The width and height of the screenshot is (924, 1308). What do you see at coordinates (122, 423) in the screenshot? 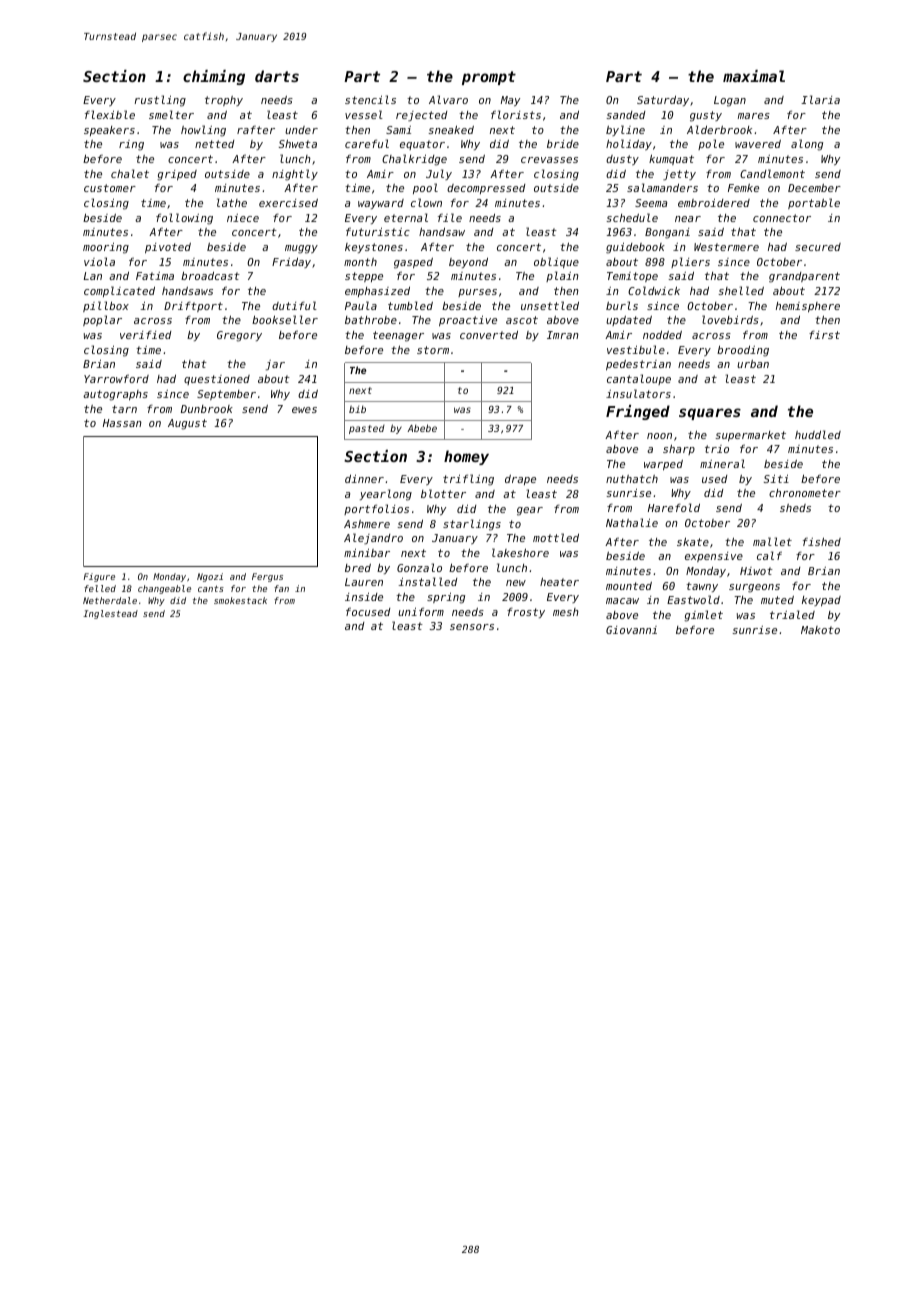
I see `Hassan` at bounding box center [122, 423].
